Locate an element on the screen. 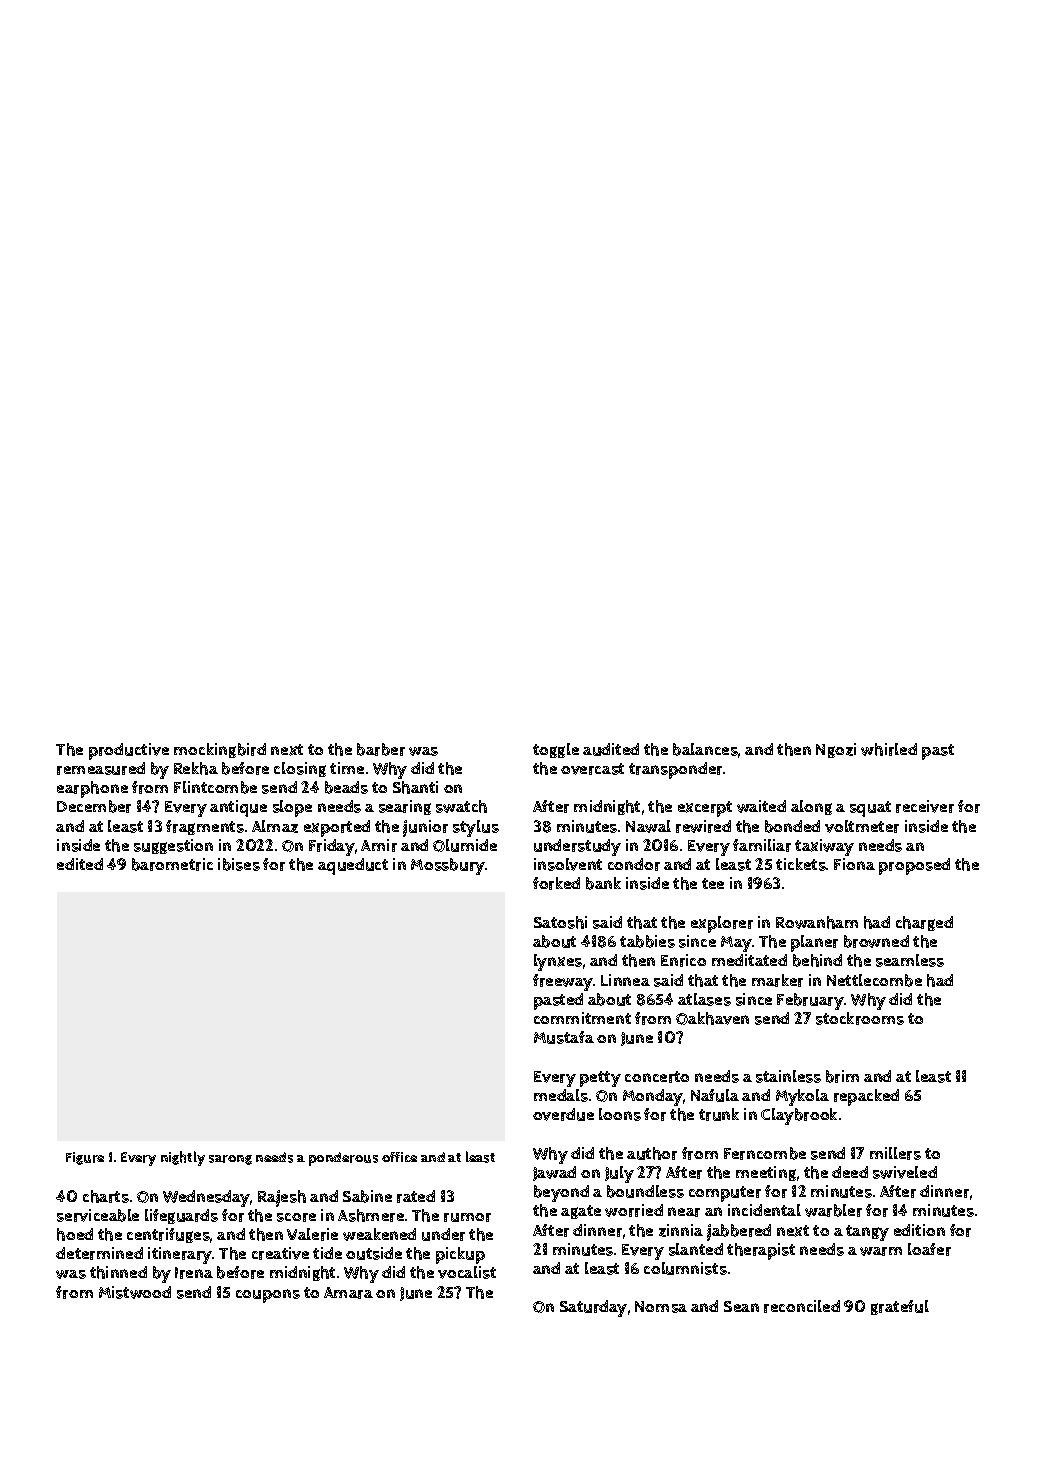 This screenshot has width=1038, height=1475. behind is located at coordinates (817, 960).
